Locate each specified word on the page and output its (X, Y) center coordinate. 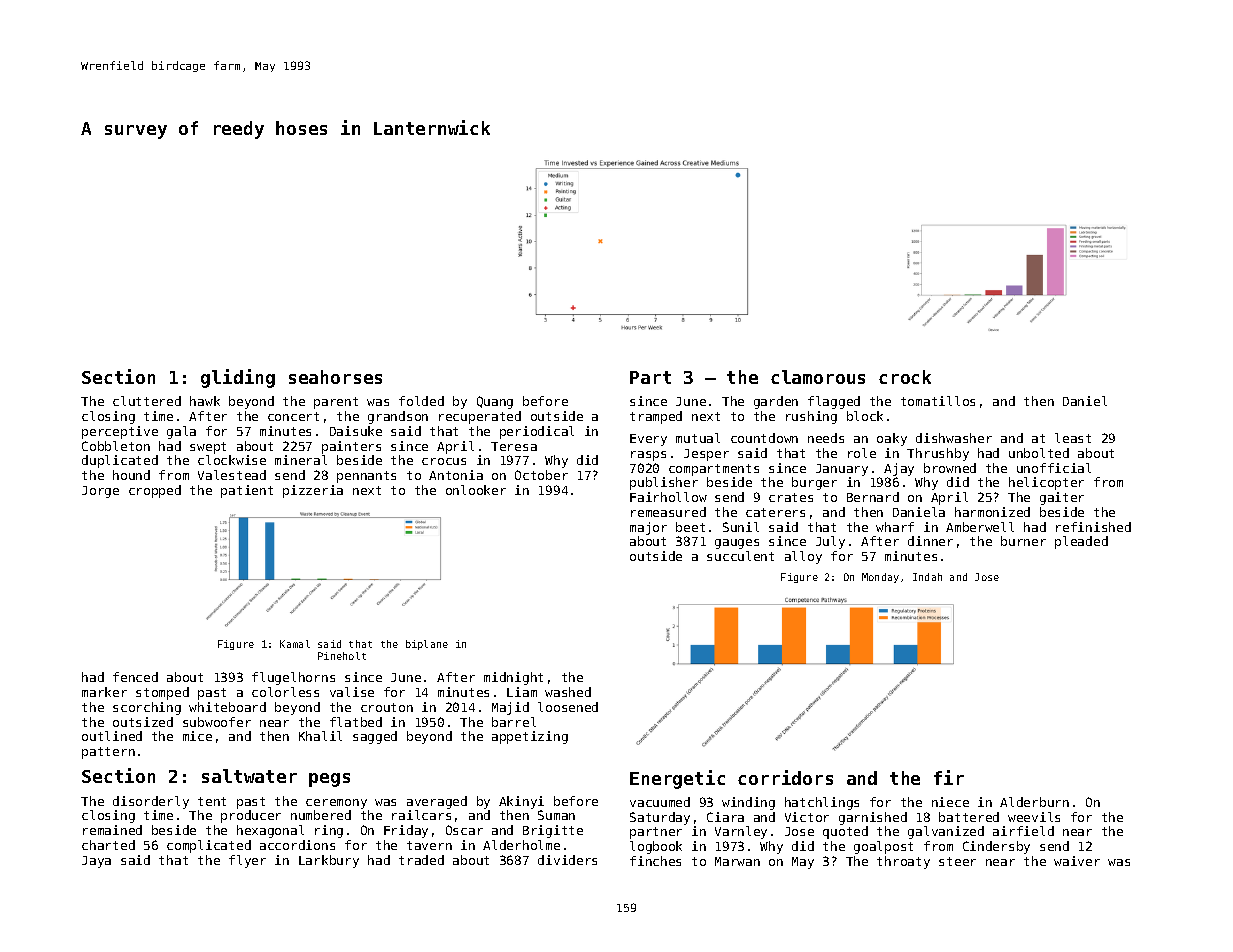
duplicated (120, 461)
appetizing (530, 737)
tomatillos (938, 401)
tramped (656, 417)
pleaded (1081, 542)
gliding (238, 378)
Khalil (320, 736)
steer (957, 861)
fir (949, 777)
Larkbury (329, 861)
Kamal (295, 644)
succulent (740, 556)
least (1073, 438)
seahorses (335, 377)
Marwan (737, 861)
